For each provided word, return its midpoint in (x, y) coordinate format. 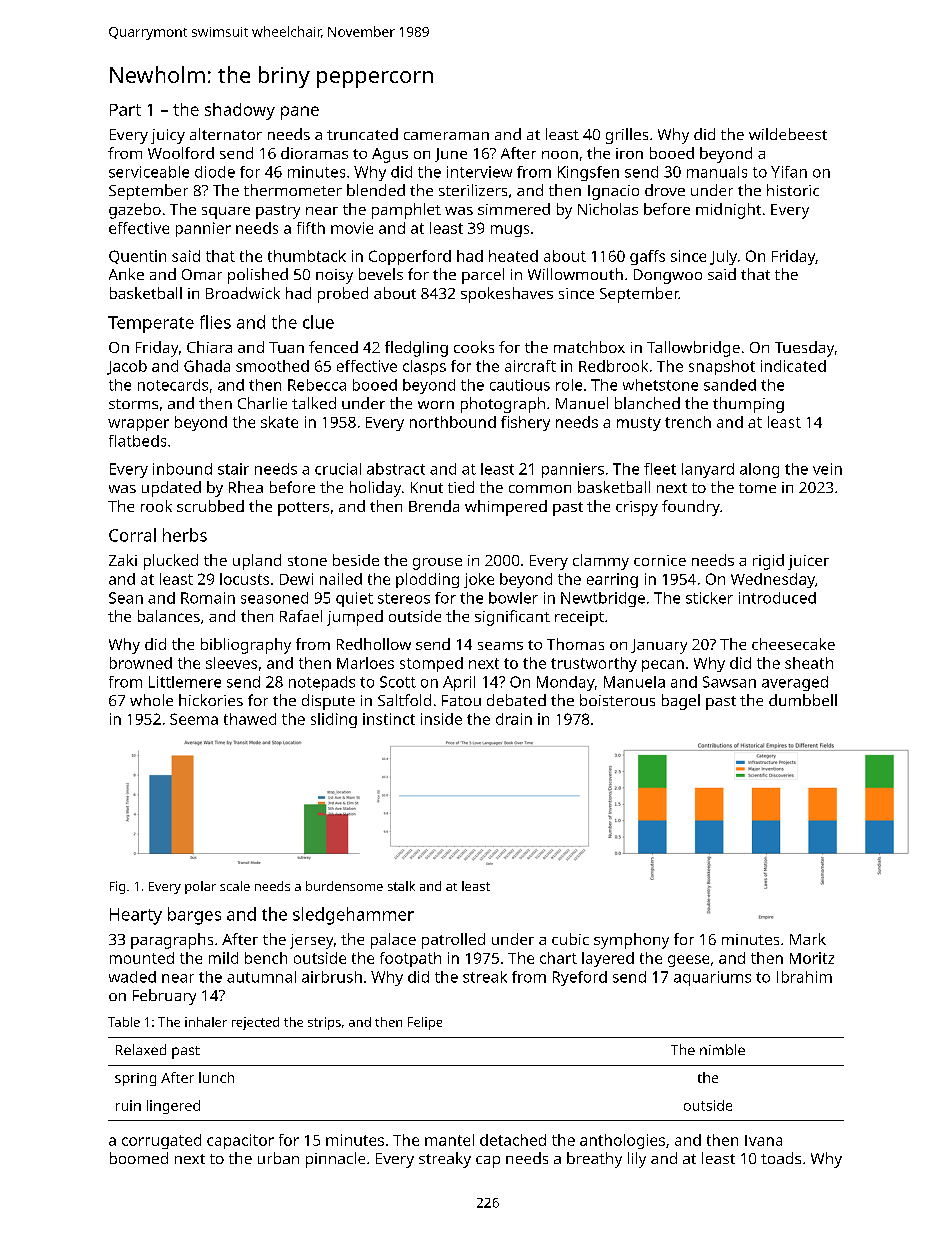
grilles (627, 136)
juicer (808, 562)
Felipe (425, 1023)
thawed (250, 719)
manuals (717, 172)
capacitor (240, 1141)
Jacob (127, 367)
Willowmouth (575, 274)
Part (125, 110)
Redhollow (374, 644)
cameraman (446, 136)
